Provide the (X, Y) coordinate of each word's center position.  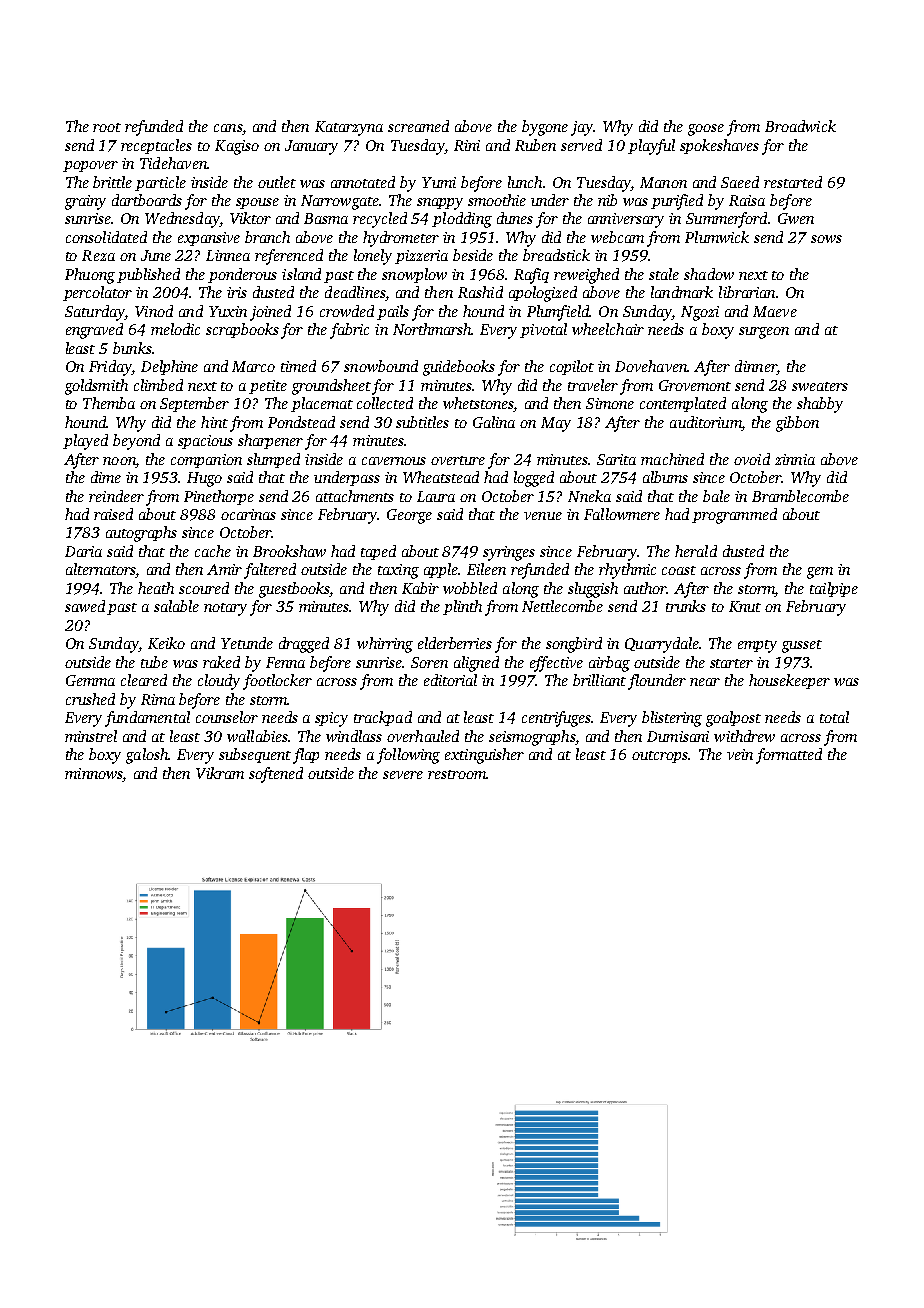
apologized (543, 294)
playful (651, 147)
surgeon (764, 333)
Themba (109, 403)
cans (228, 128)
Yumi (439, 182)
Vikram (220, 773)
